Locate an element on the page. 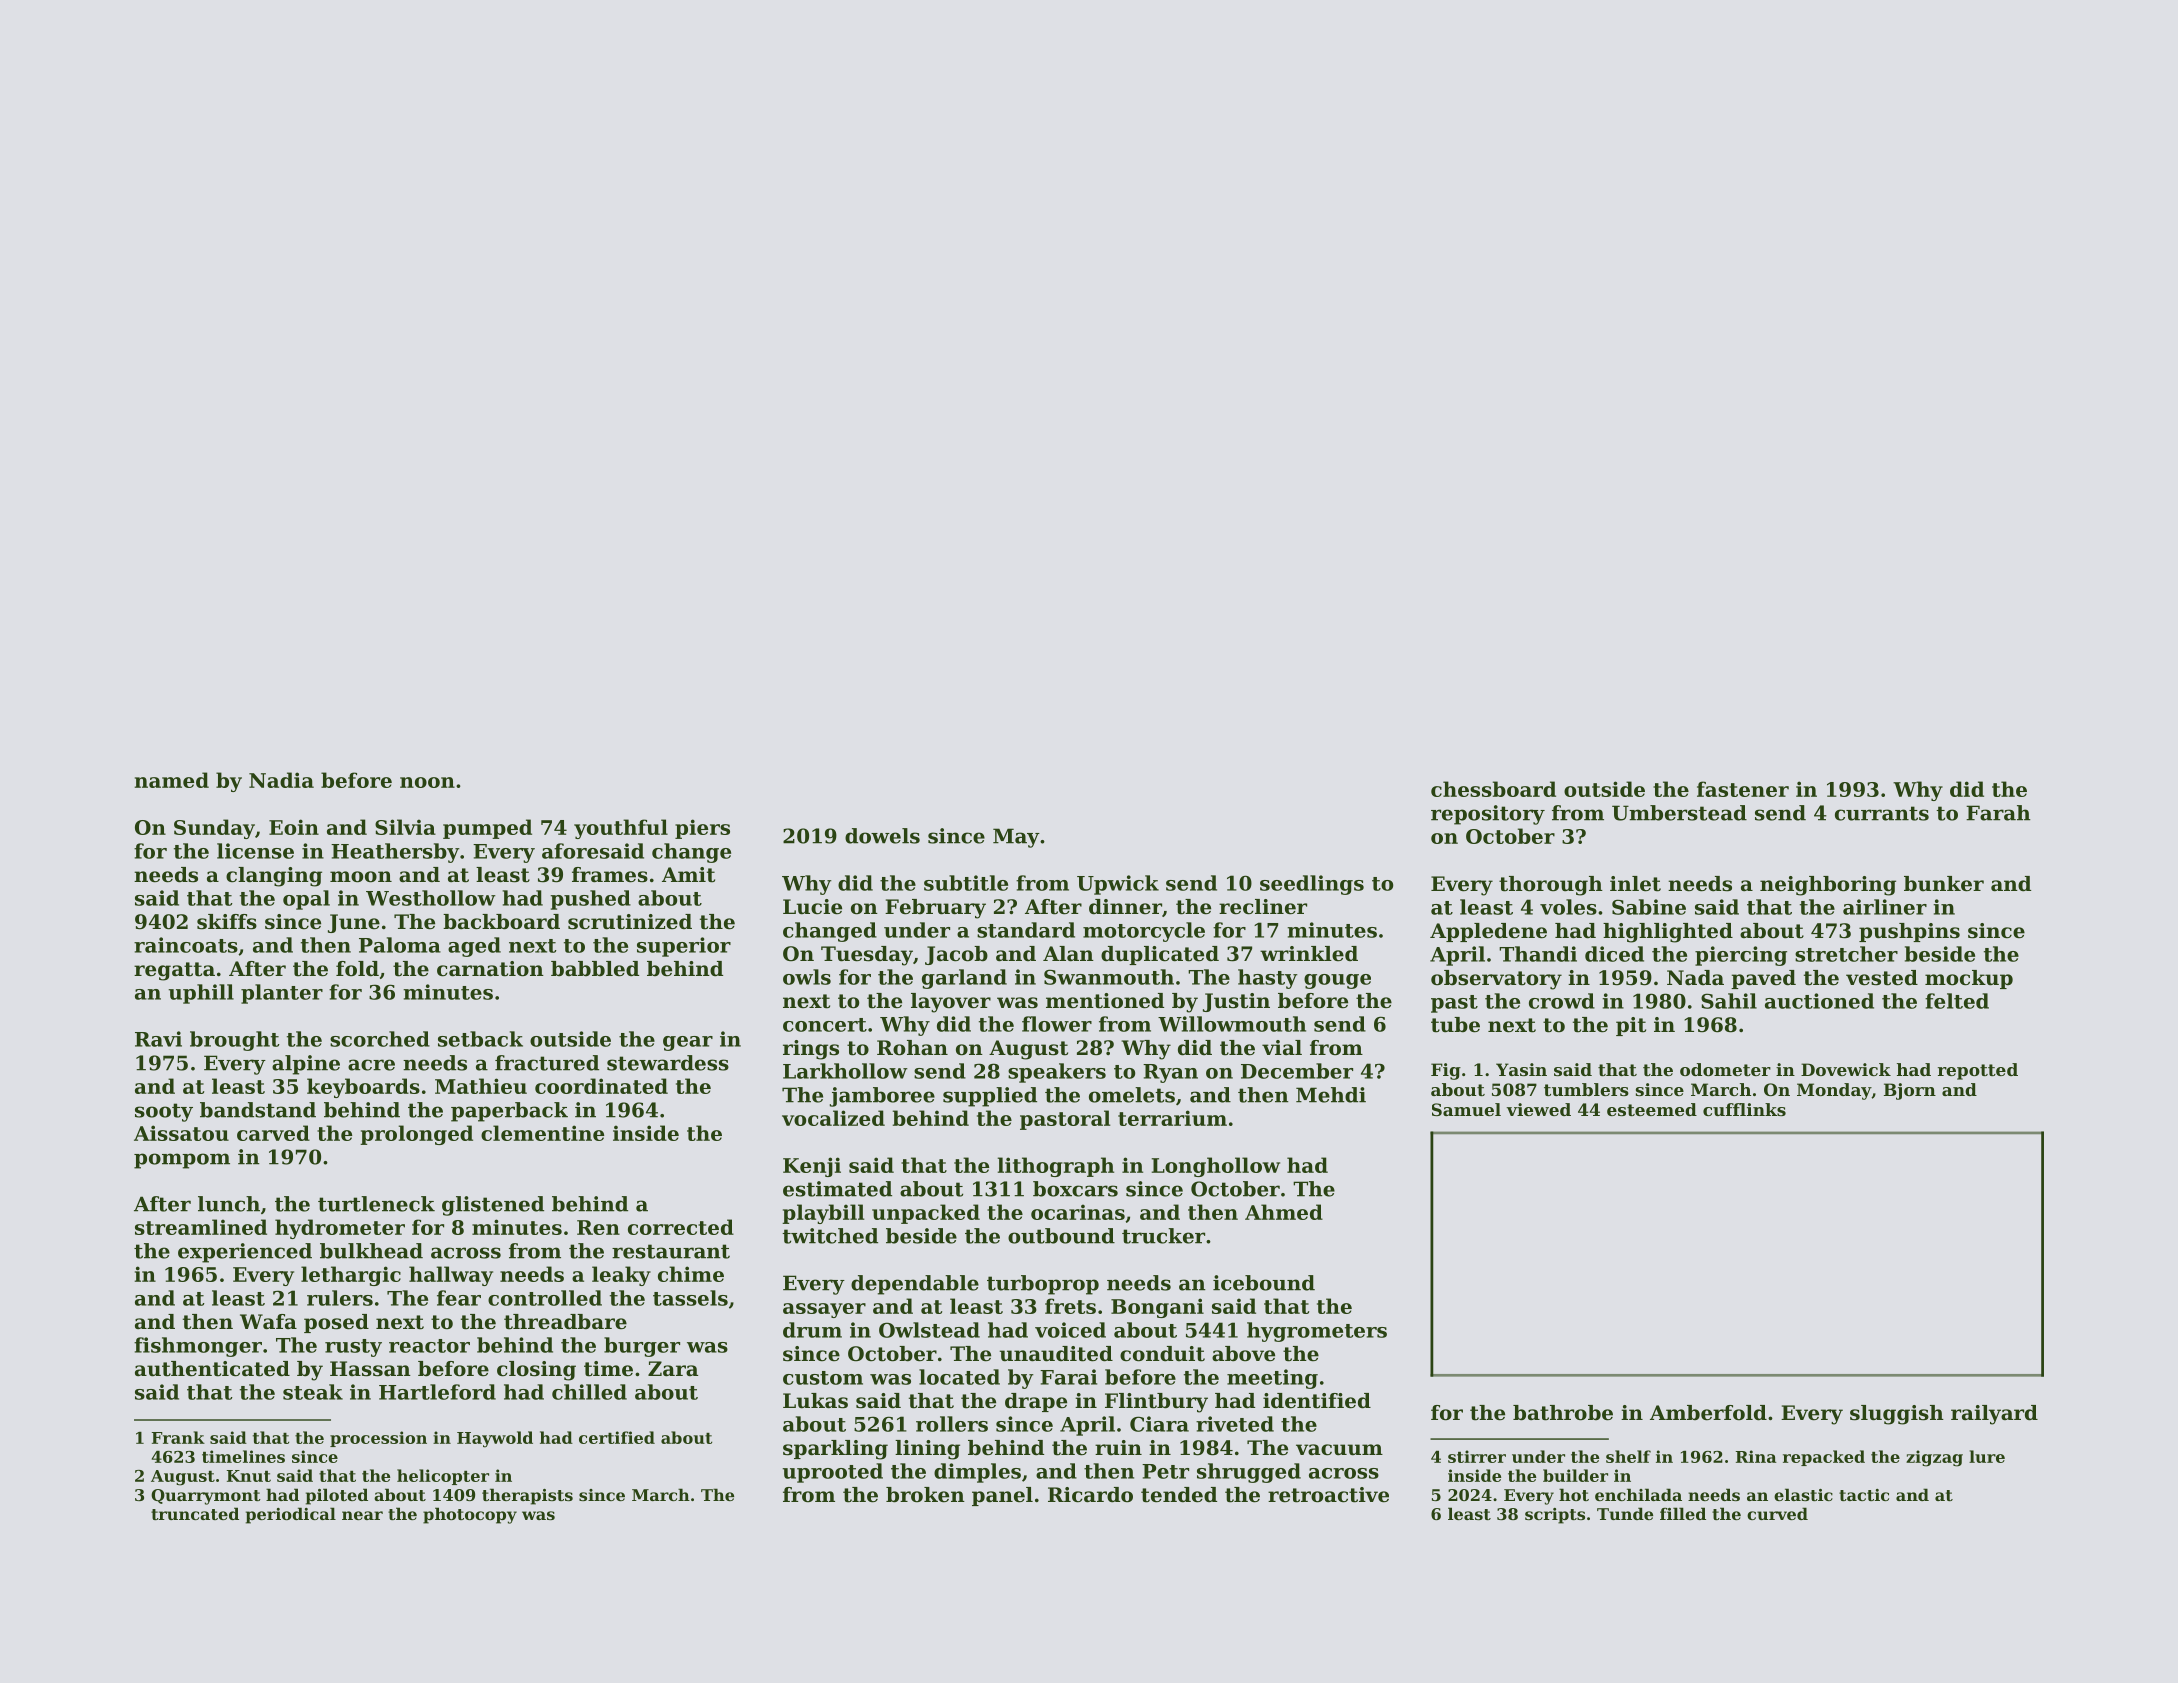 This page has width=2178, height=1683. trucker is located at coordinates (1163, 1236).
